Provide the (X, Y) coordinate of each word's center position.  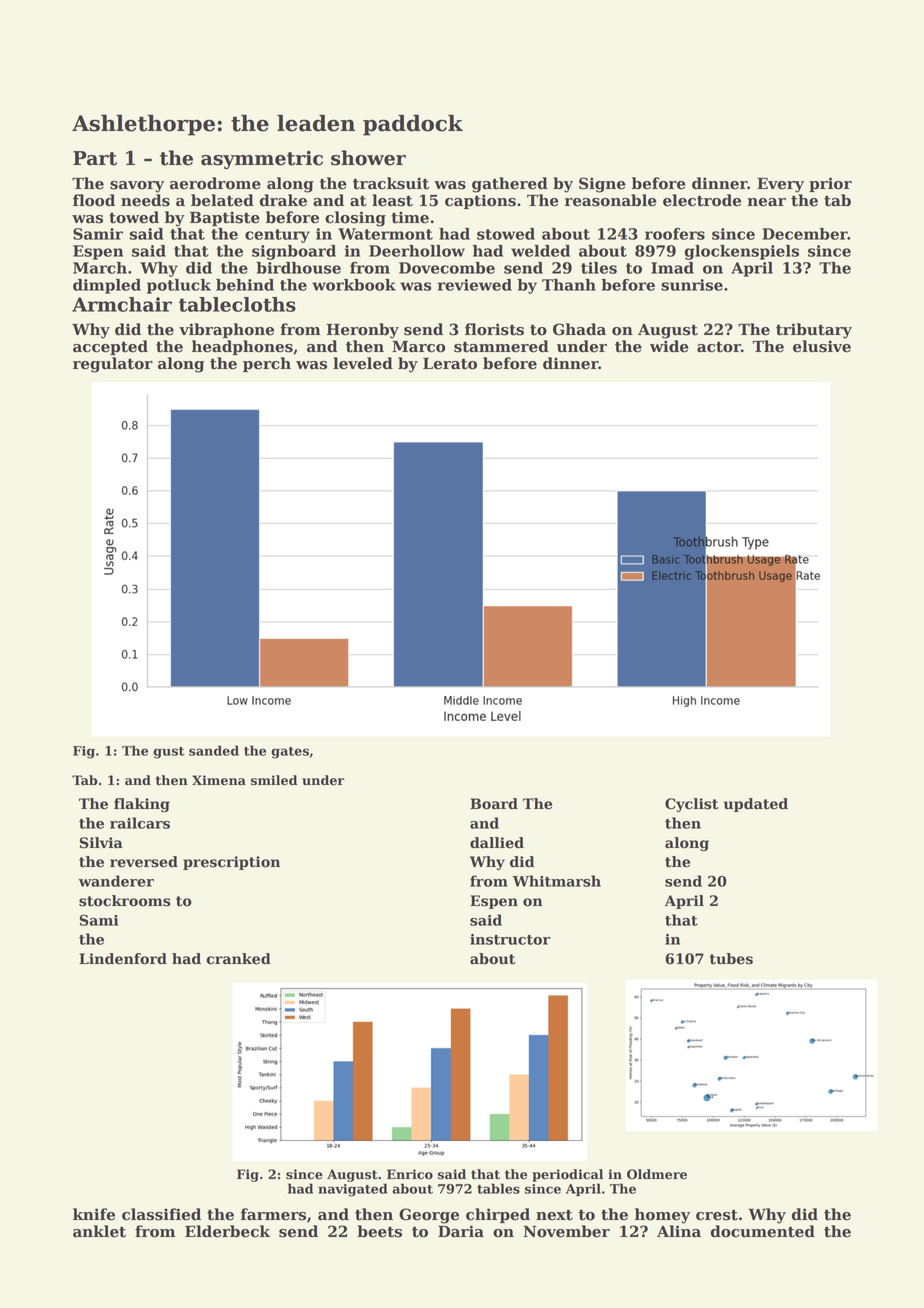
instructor (510, 939)
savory (137, 187)
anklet (99, 1231)
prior (830, 184)
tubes (731, 959)
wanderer (116, 881)
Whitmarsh (556, 881)
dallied (497, 843)
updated (756, 805)
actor (719, 347)
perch (267, 364)
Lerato (450, 364)
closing (355, 219)
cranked (238, 959)
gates (290, 753)
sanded (214, 750)
